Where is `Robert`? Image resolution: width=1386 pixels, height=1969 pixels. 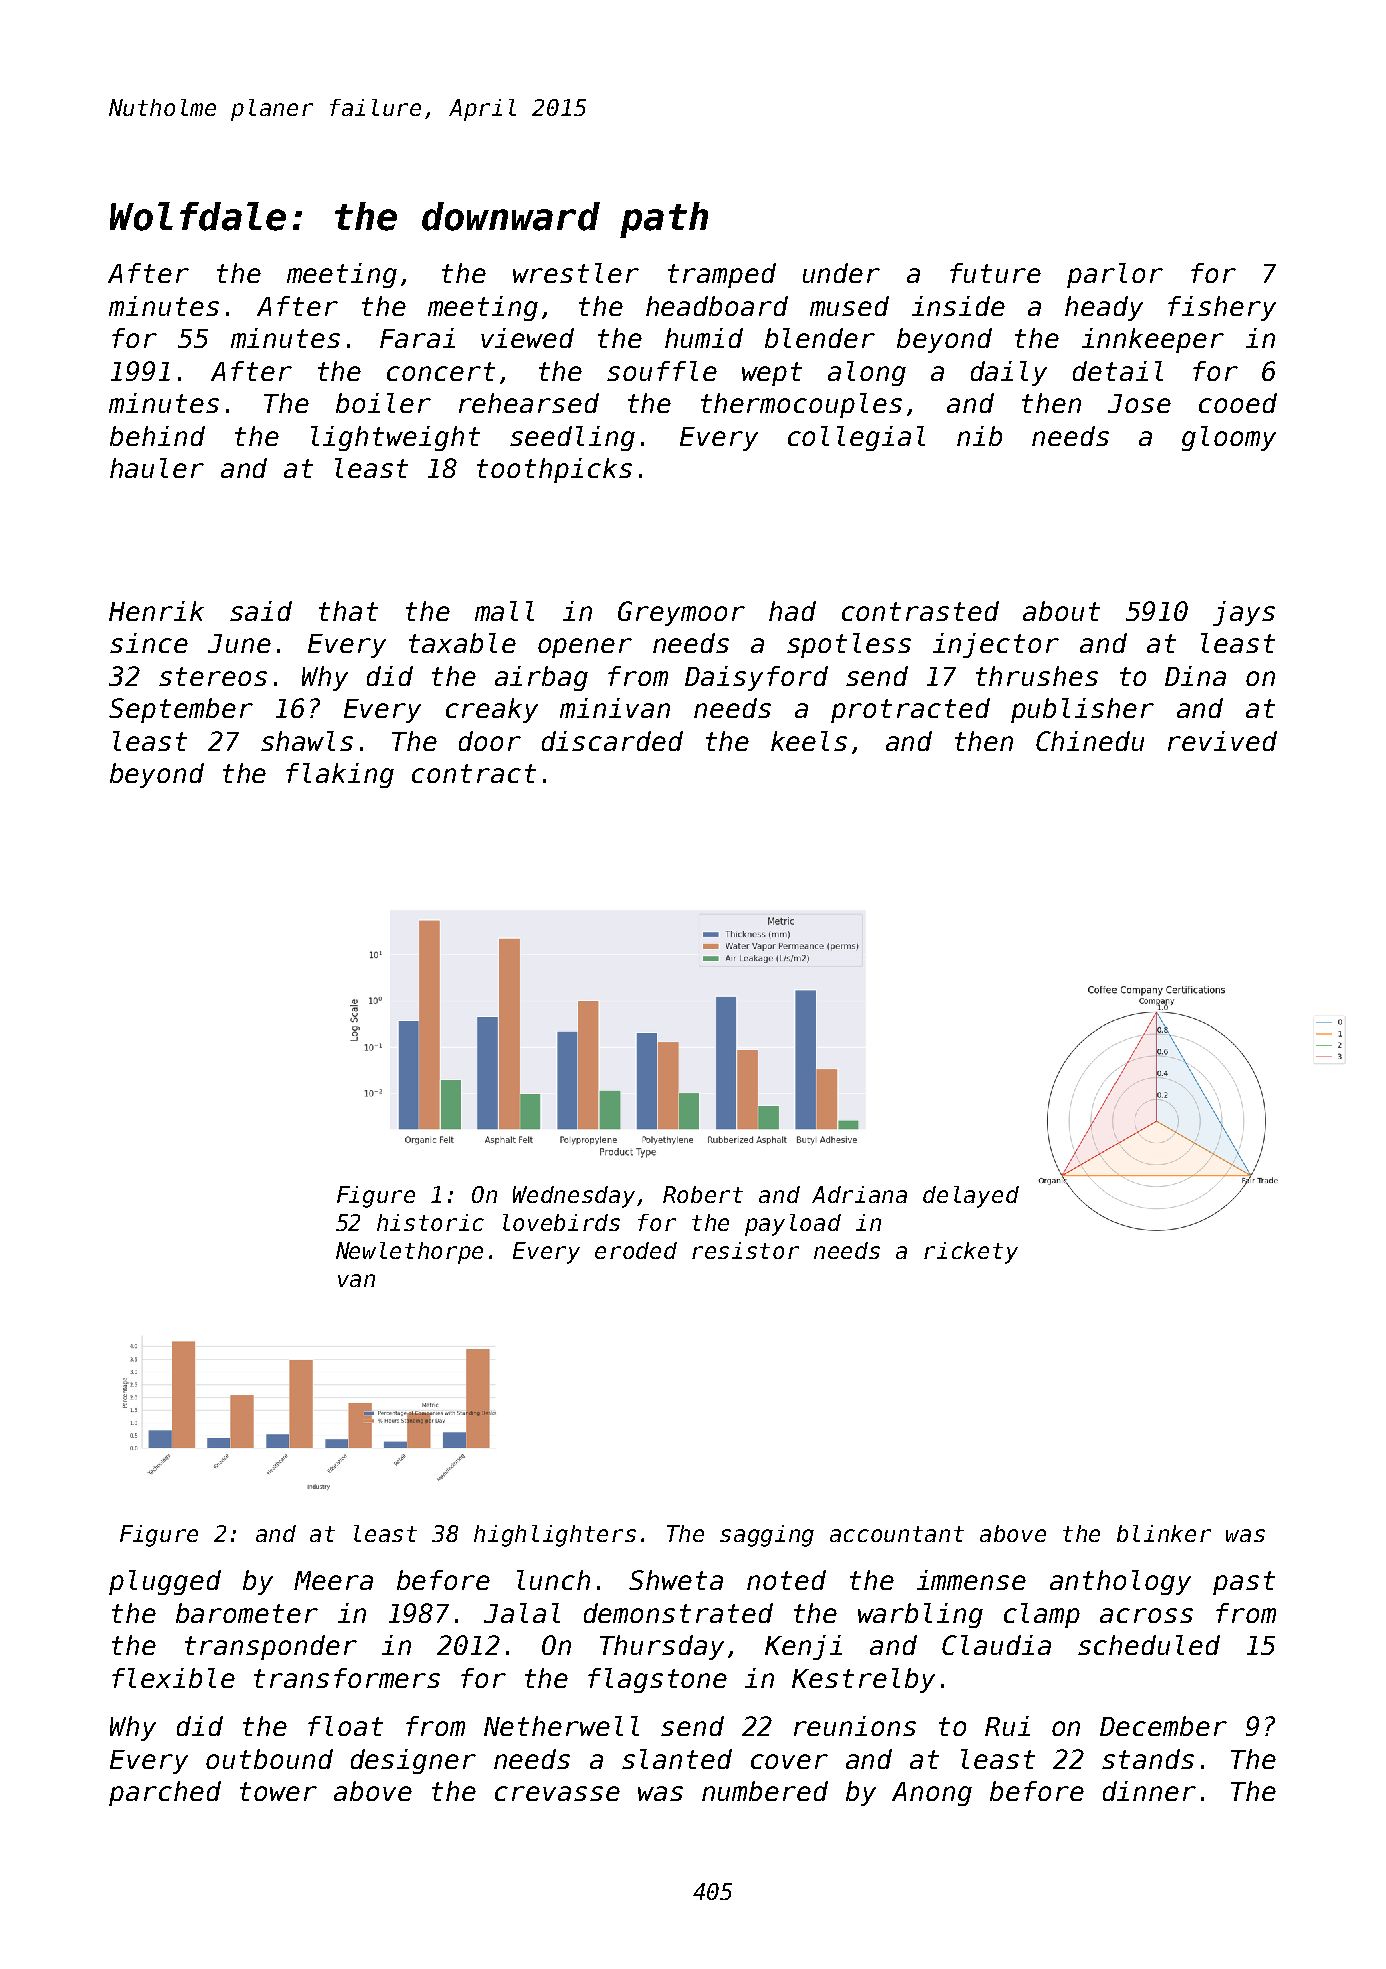
Robert is located at coordinates (703, 1194).
